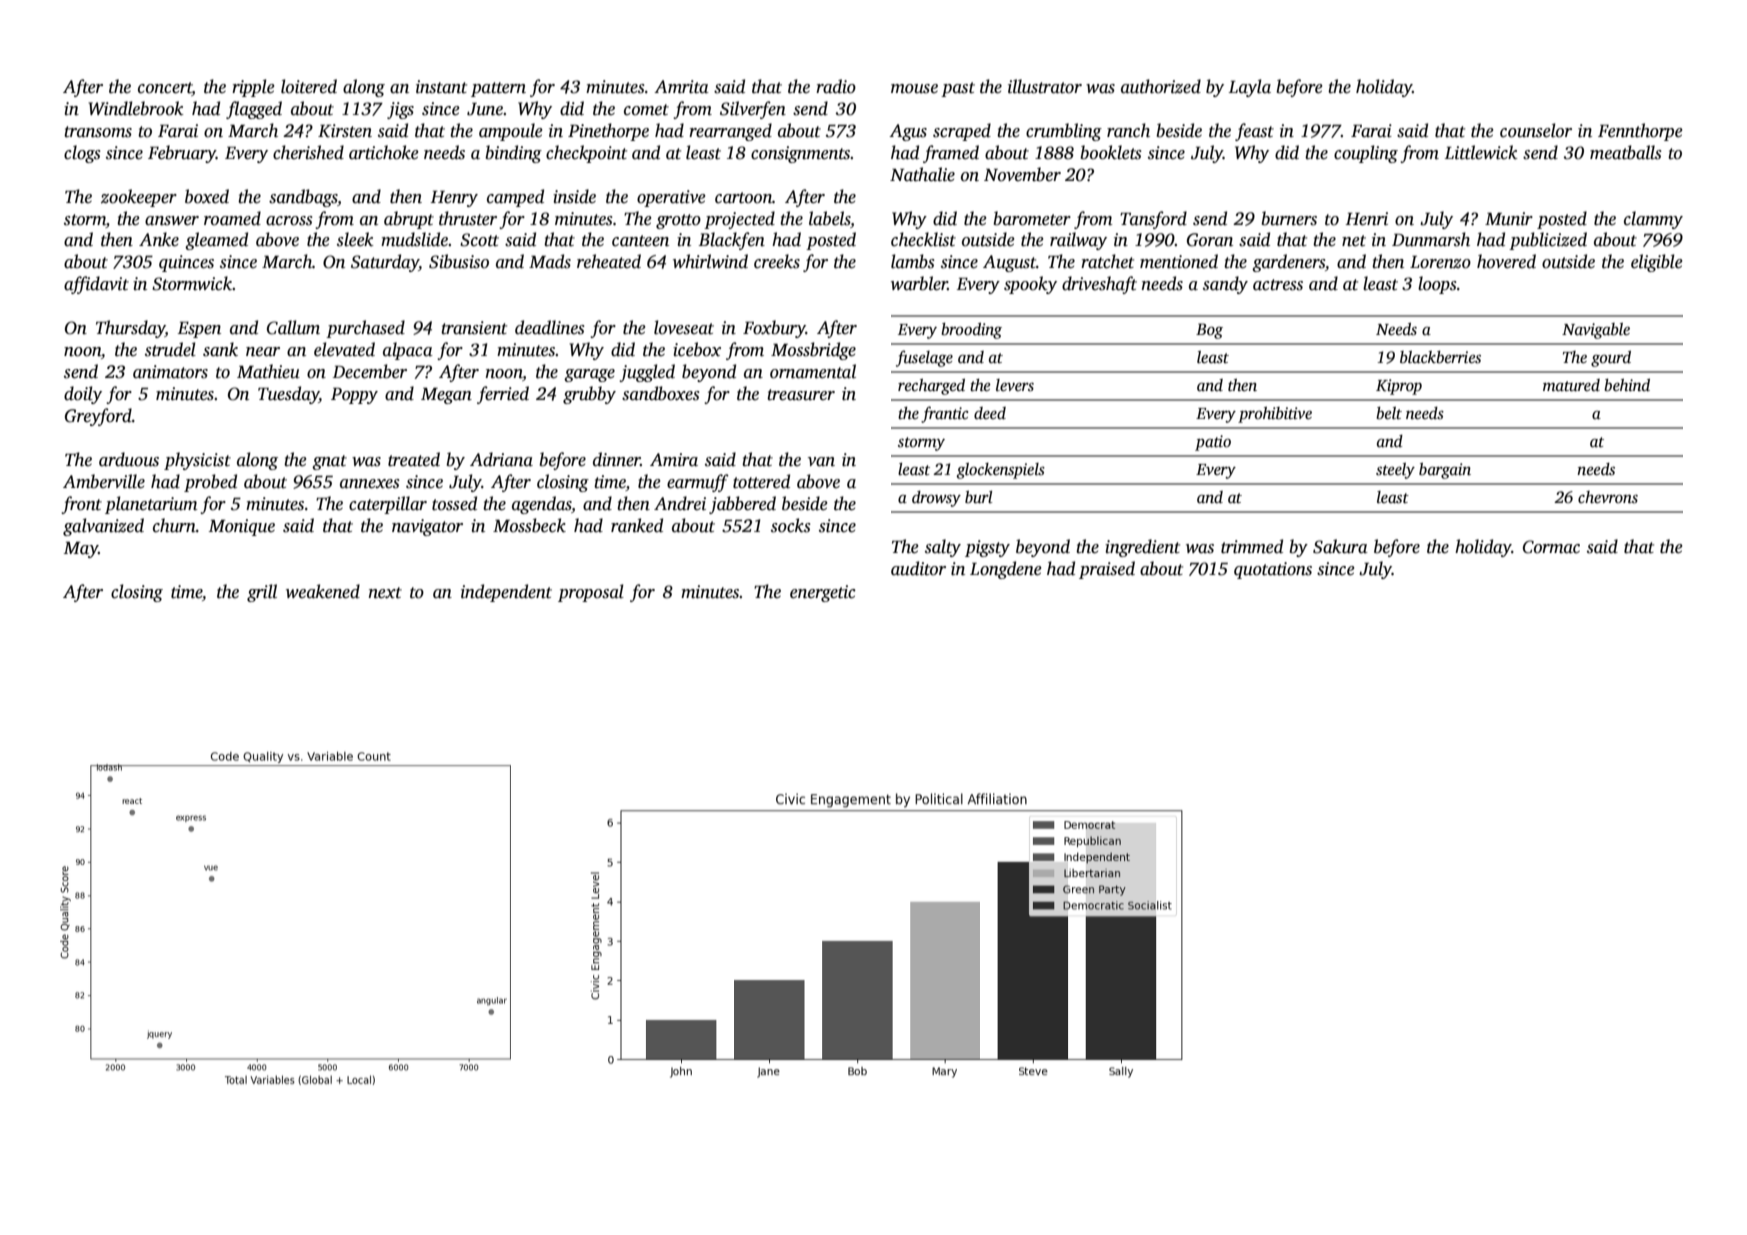 This page has height=1235, width=1747. I want to click on booklets, so click(1111, 152).
